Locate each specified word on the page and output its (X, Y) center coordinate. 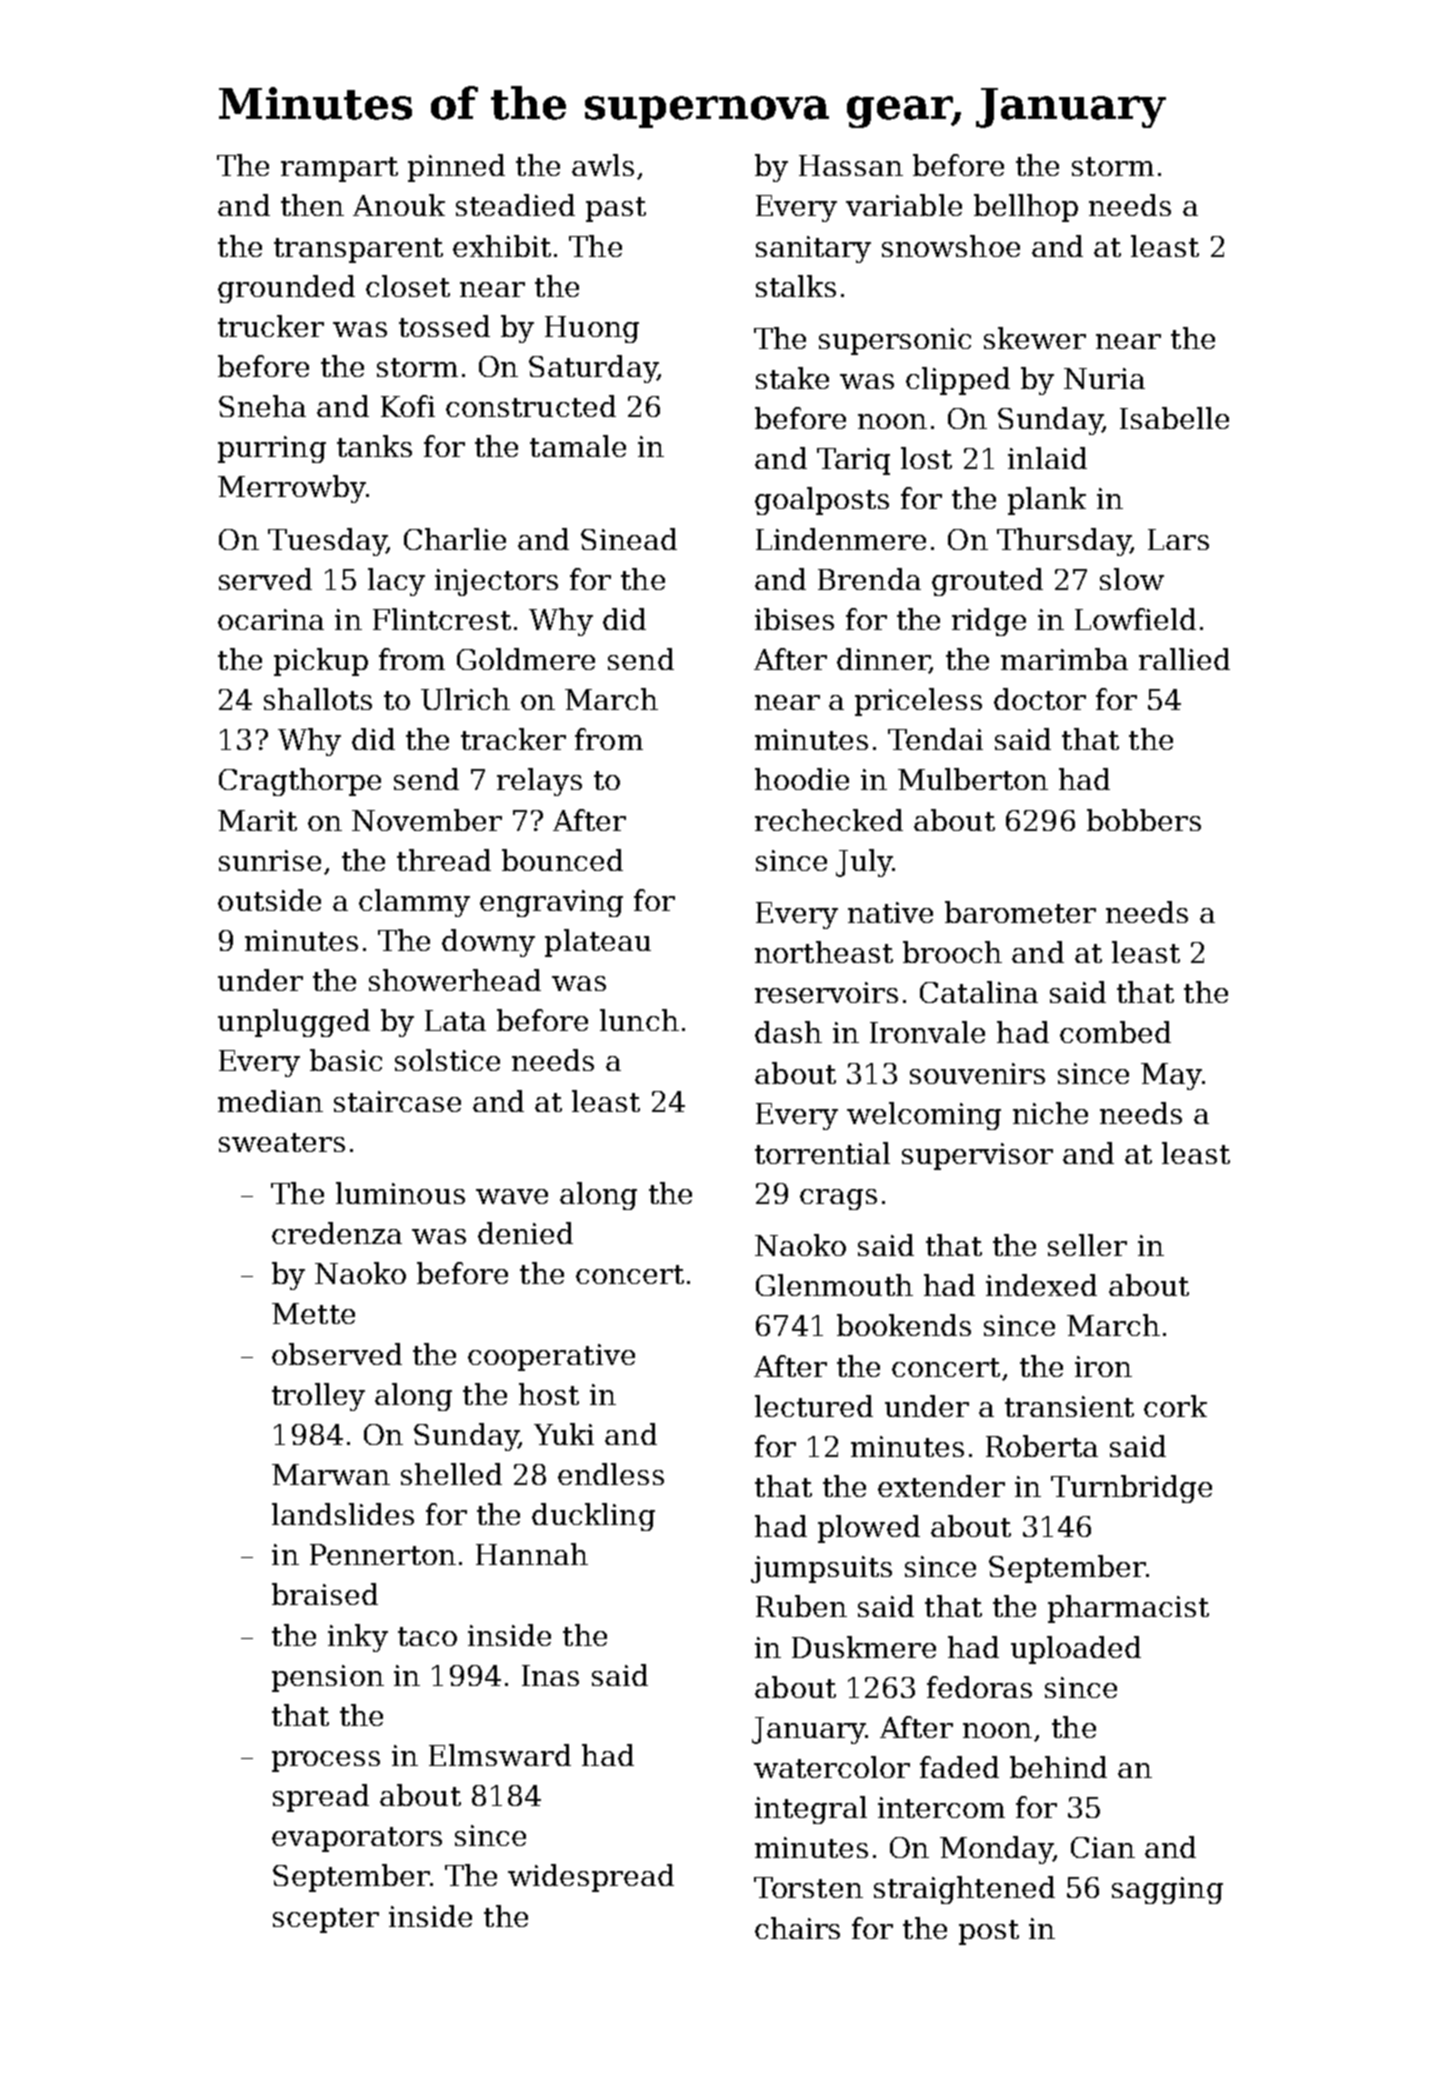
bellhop (1026, 208)
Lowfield (1135, 619)
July (864, 863)
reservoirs (826, 992)
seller (1087, 1245)
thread (444, 860)
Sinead (629, 539)
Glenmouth (834, 1285)
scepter (326, 1920)
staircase (397, 1101)
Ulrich (465, 699)
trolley (318, 1397)
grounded (286, 289)
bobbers (1144, 820)
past (616, 209)
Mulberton (973, 779)
